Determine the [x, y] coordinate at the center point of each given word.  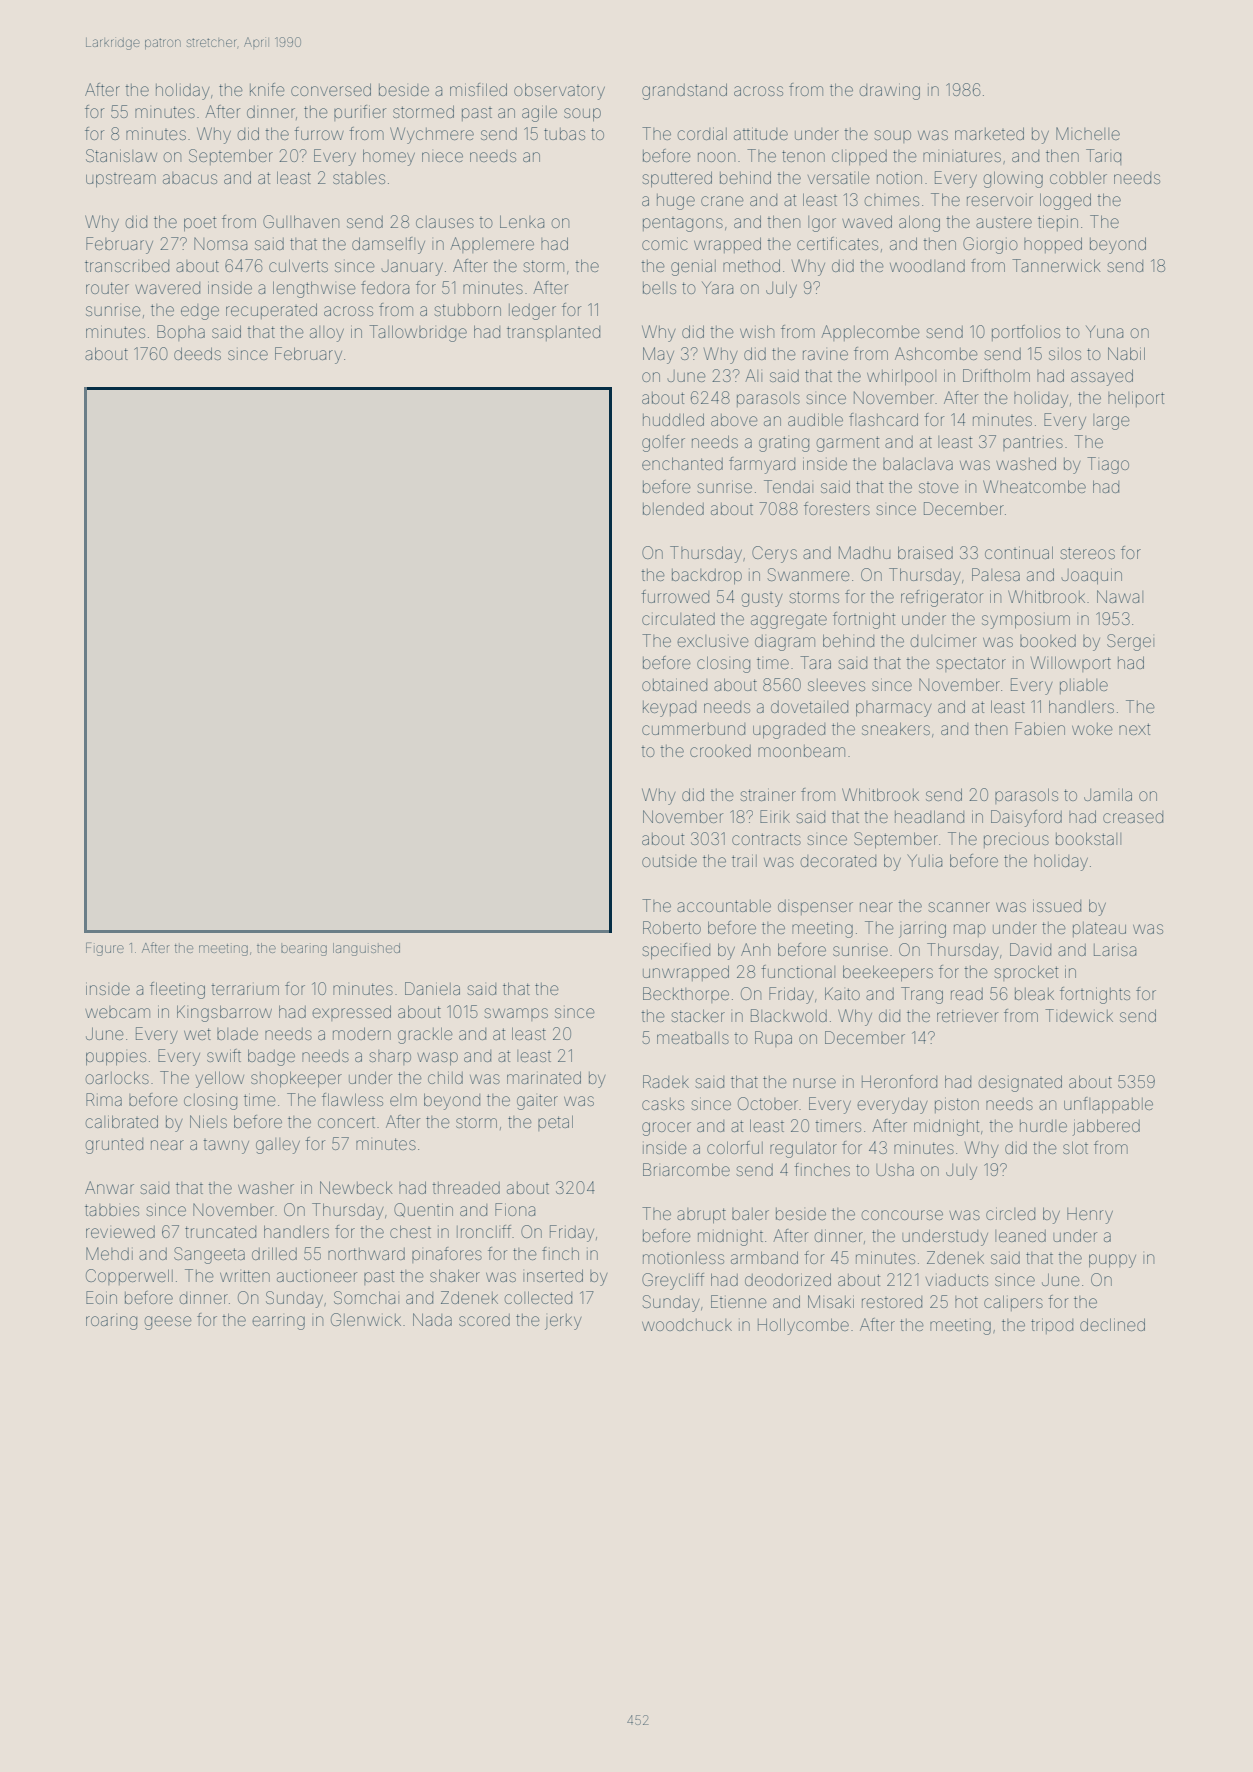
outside [669, 861]
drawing [890, 92]
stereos [1087, 553]
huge [676, 202]
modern [362, 1033]
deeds [197, 353]
